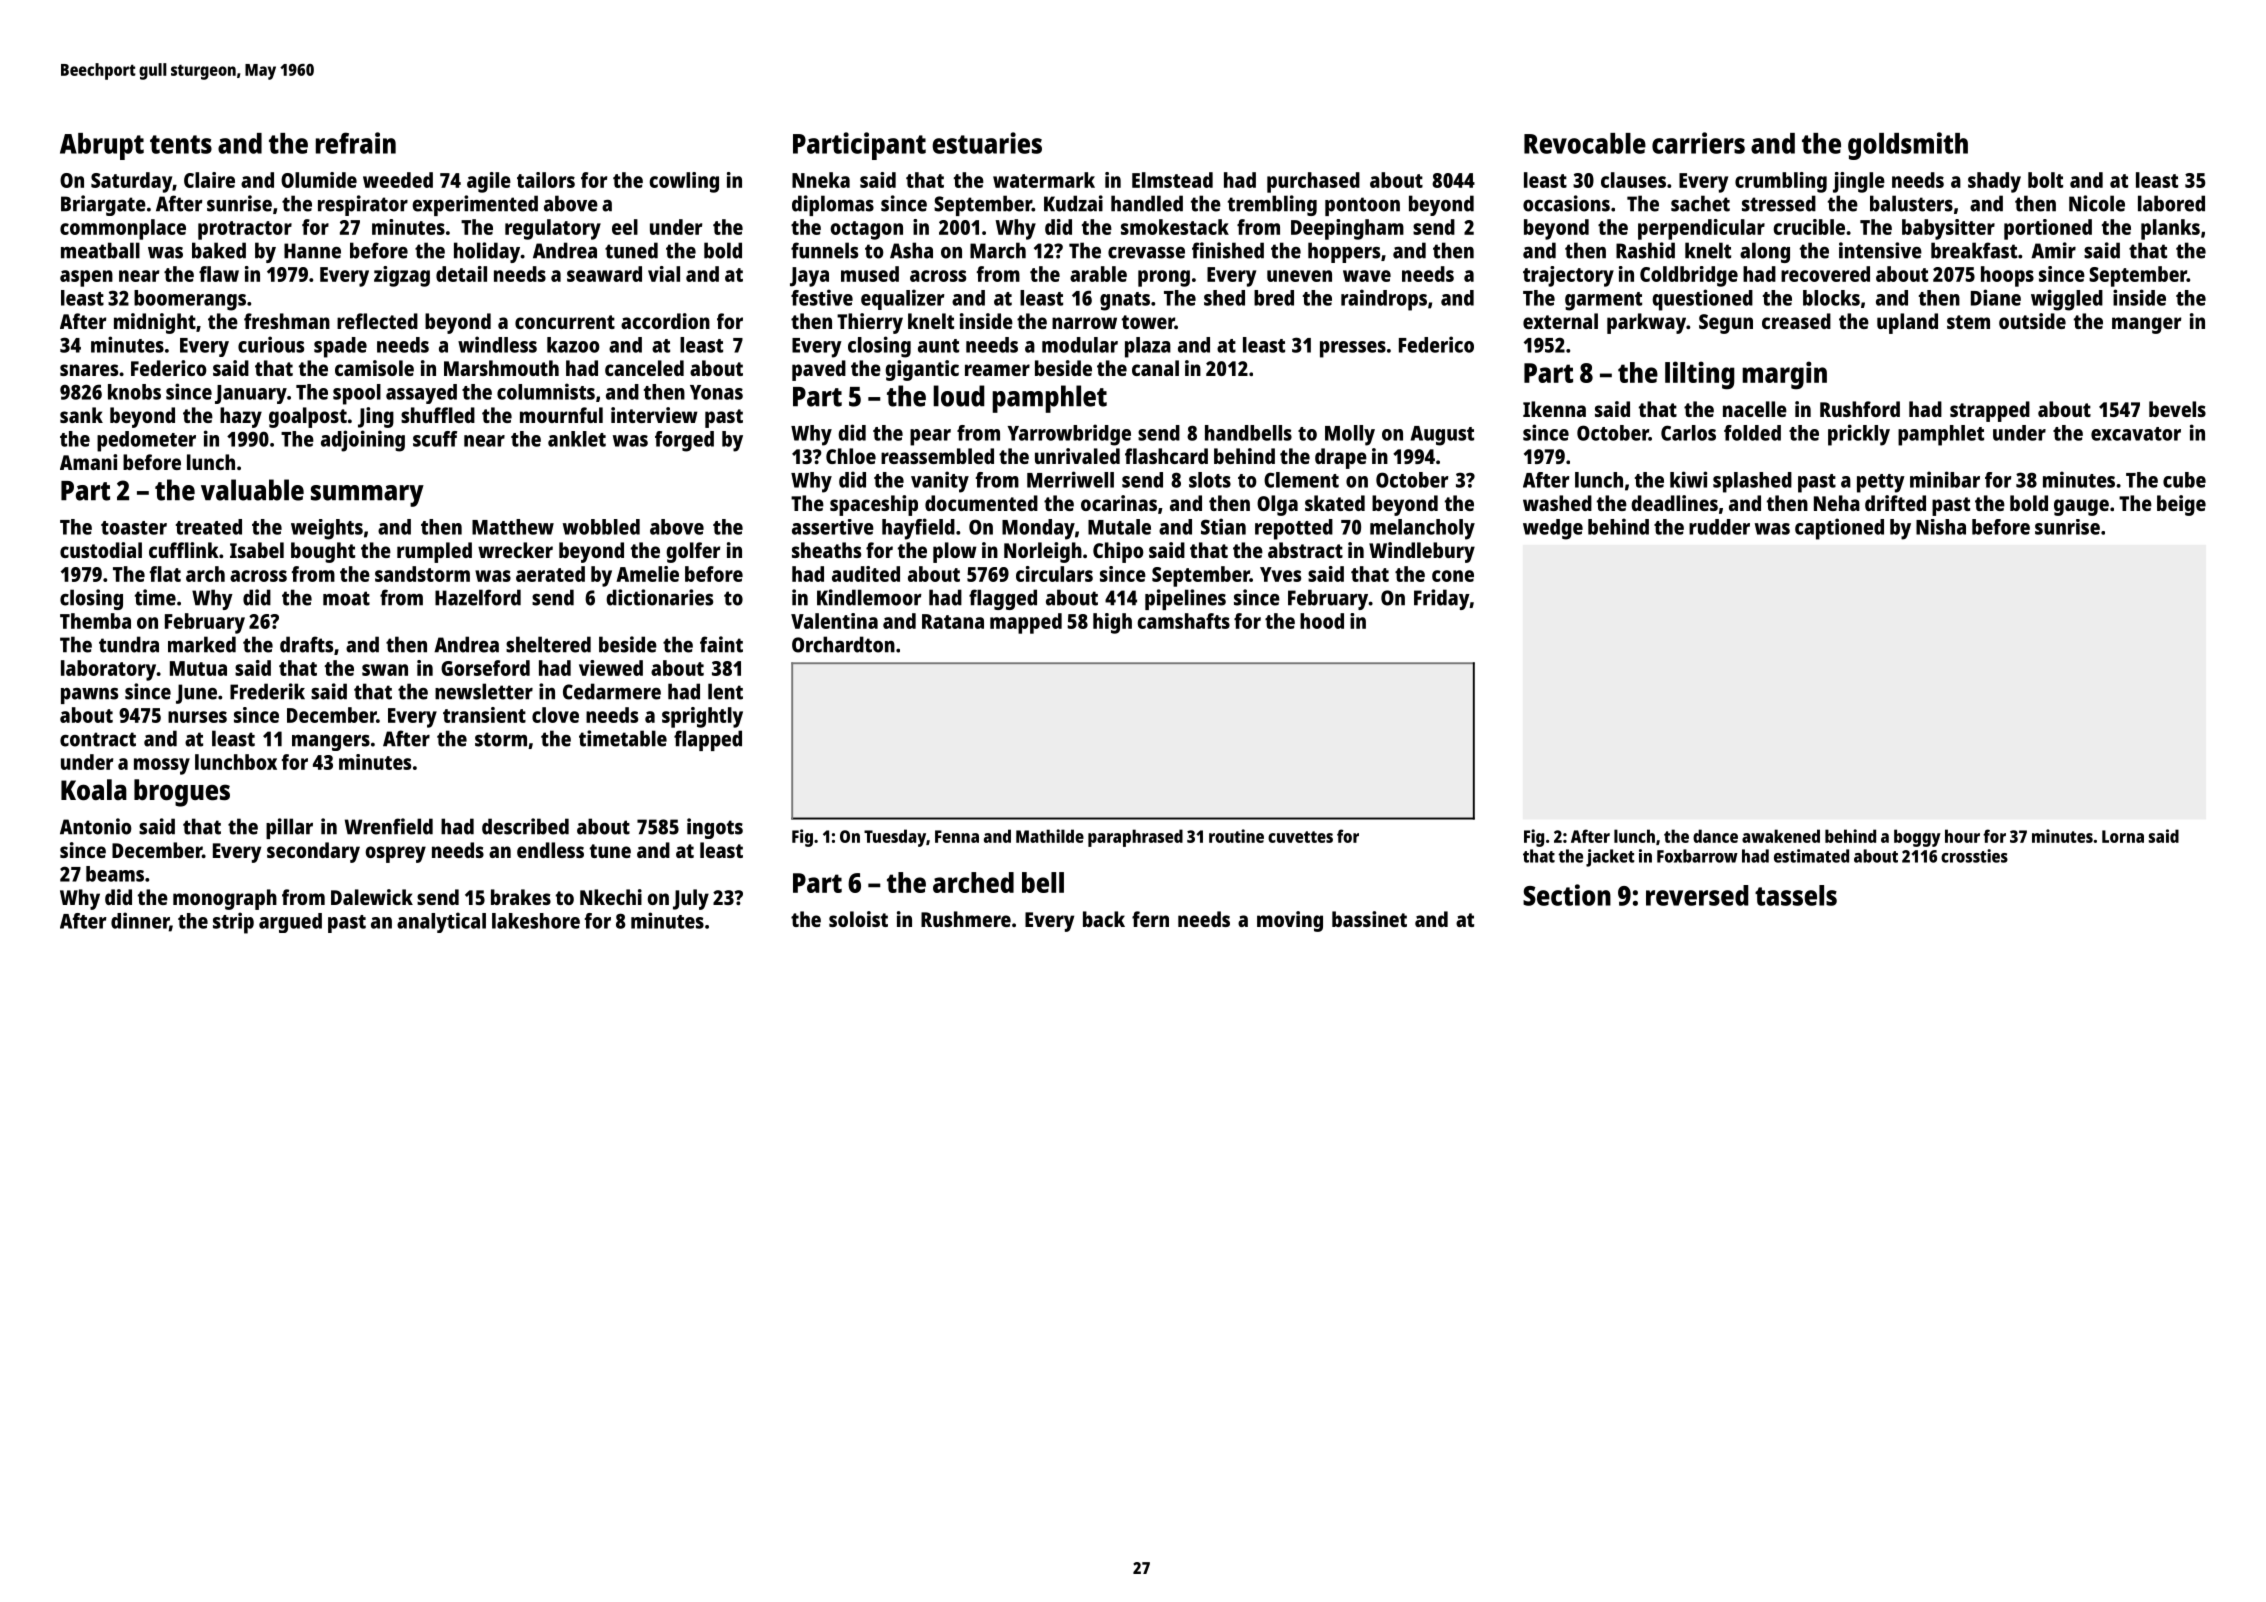  Describe the element at coordinates (1859, 435) in the screenshot. I see `prickly` at that location.
